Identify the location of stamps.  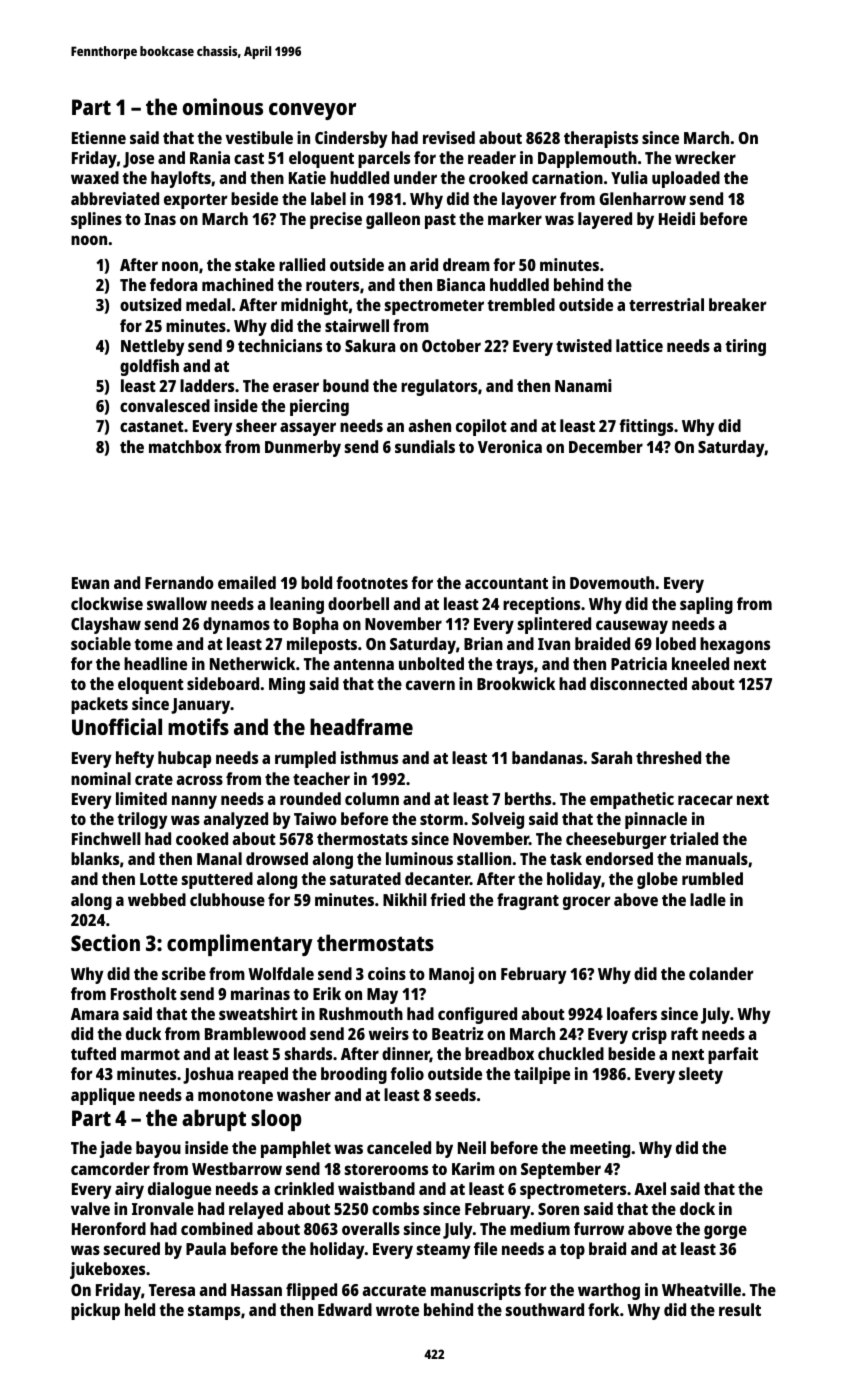
(214, 1312).
